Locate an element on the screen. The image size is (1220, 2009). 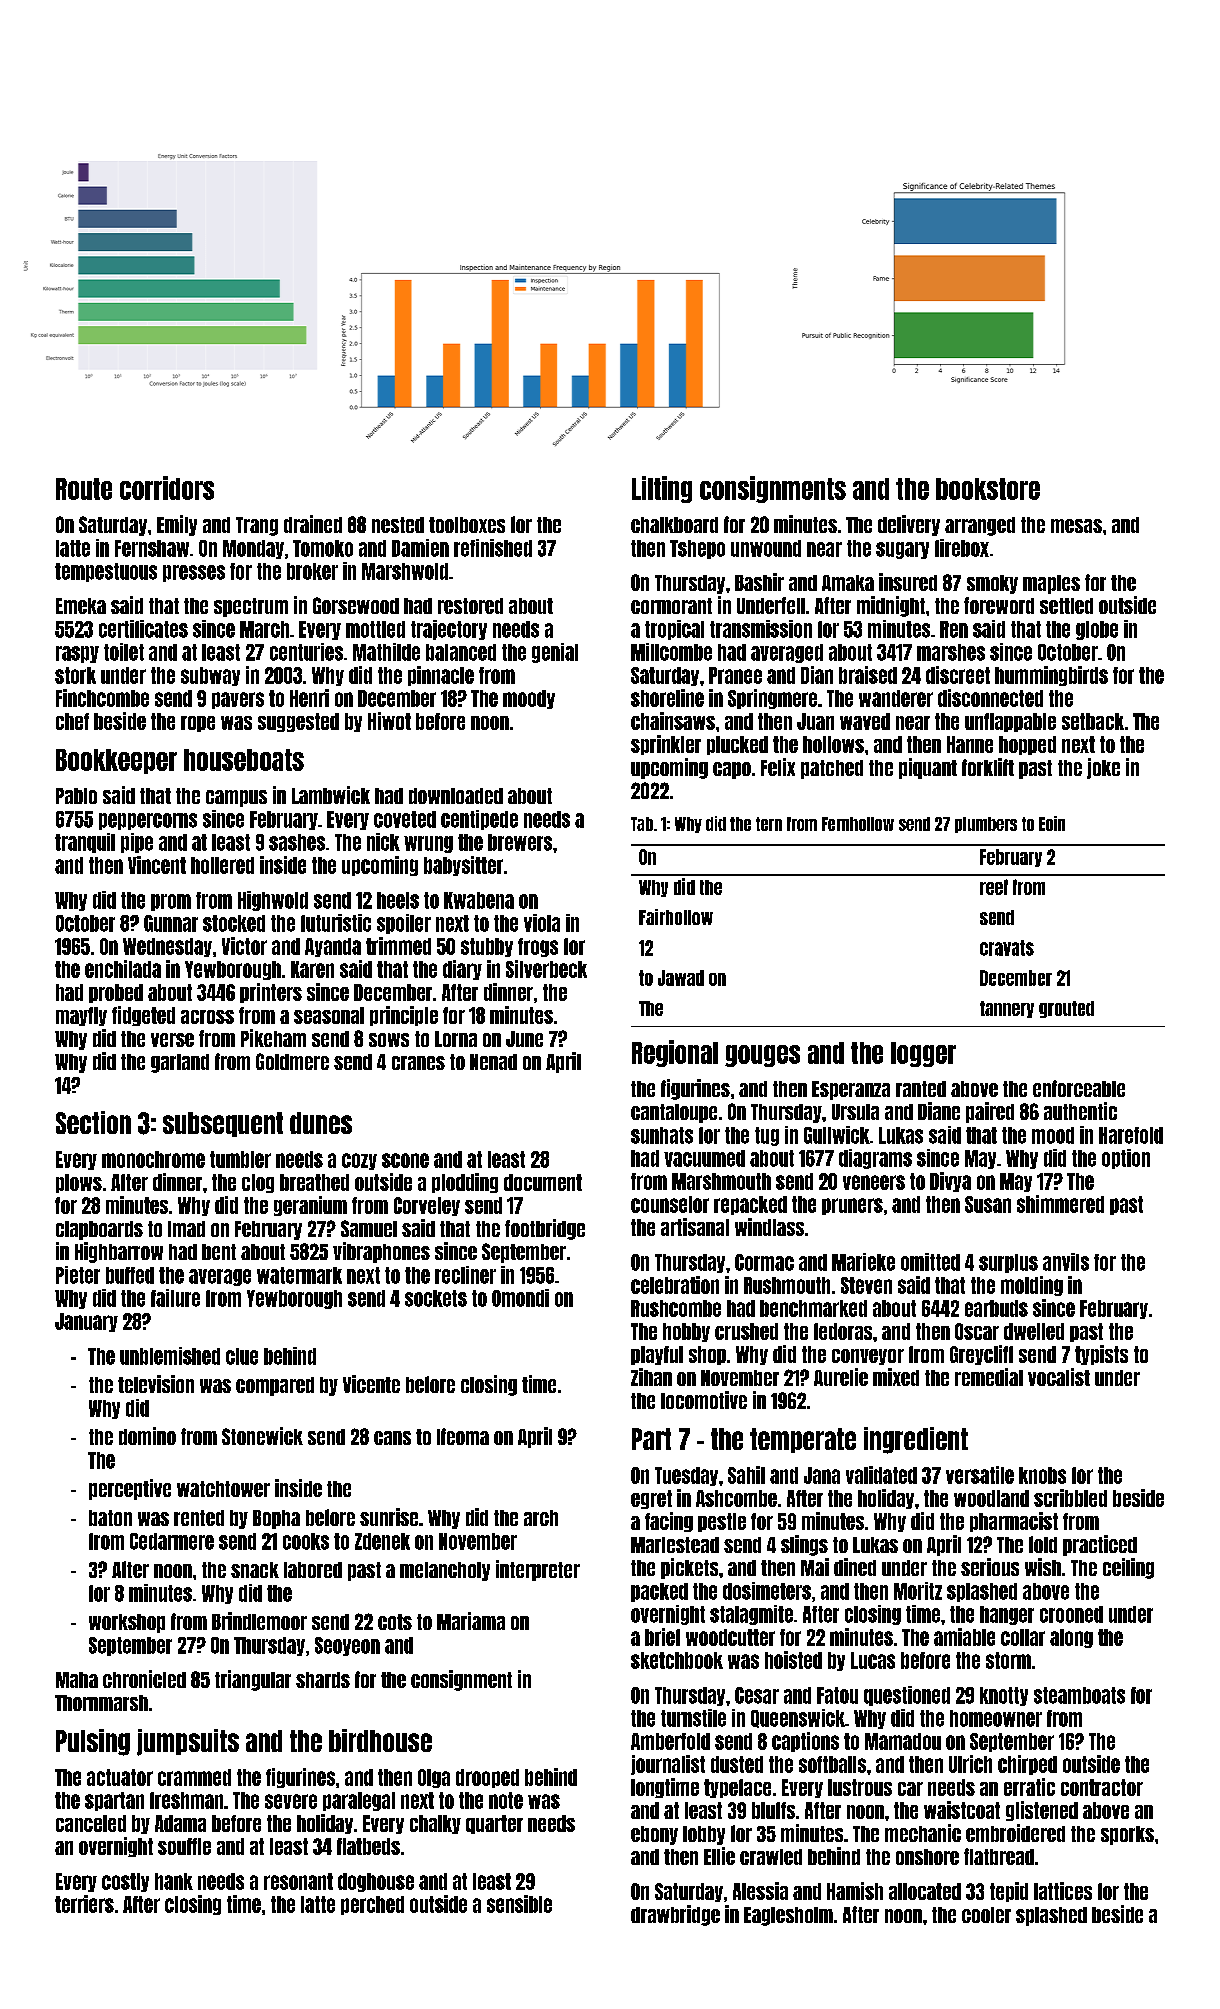
Cormac is located at coordinates (764, 1262).
